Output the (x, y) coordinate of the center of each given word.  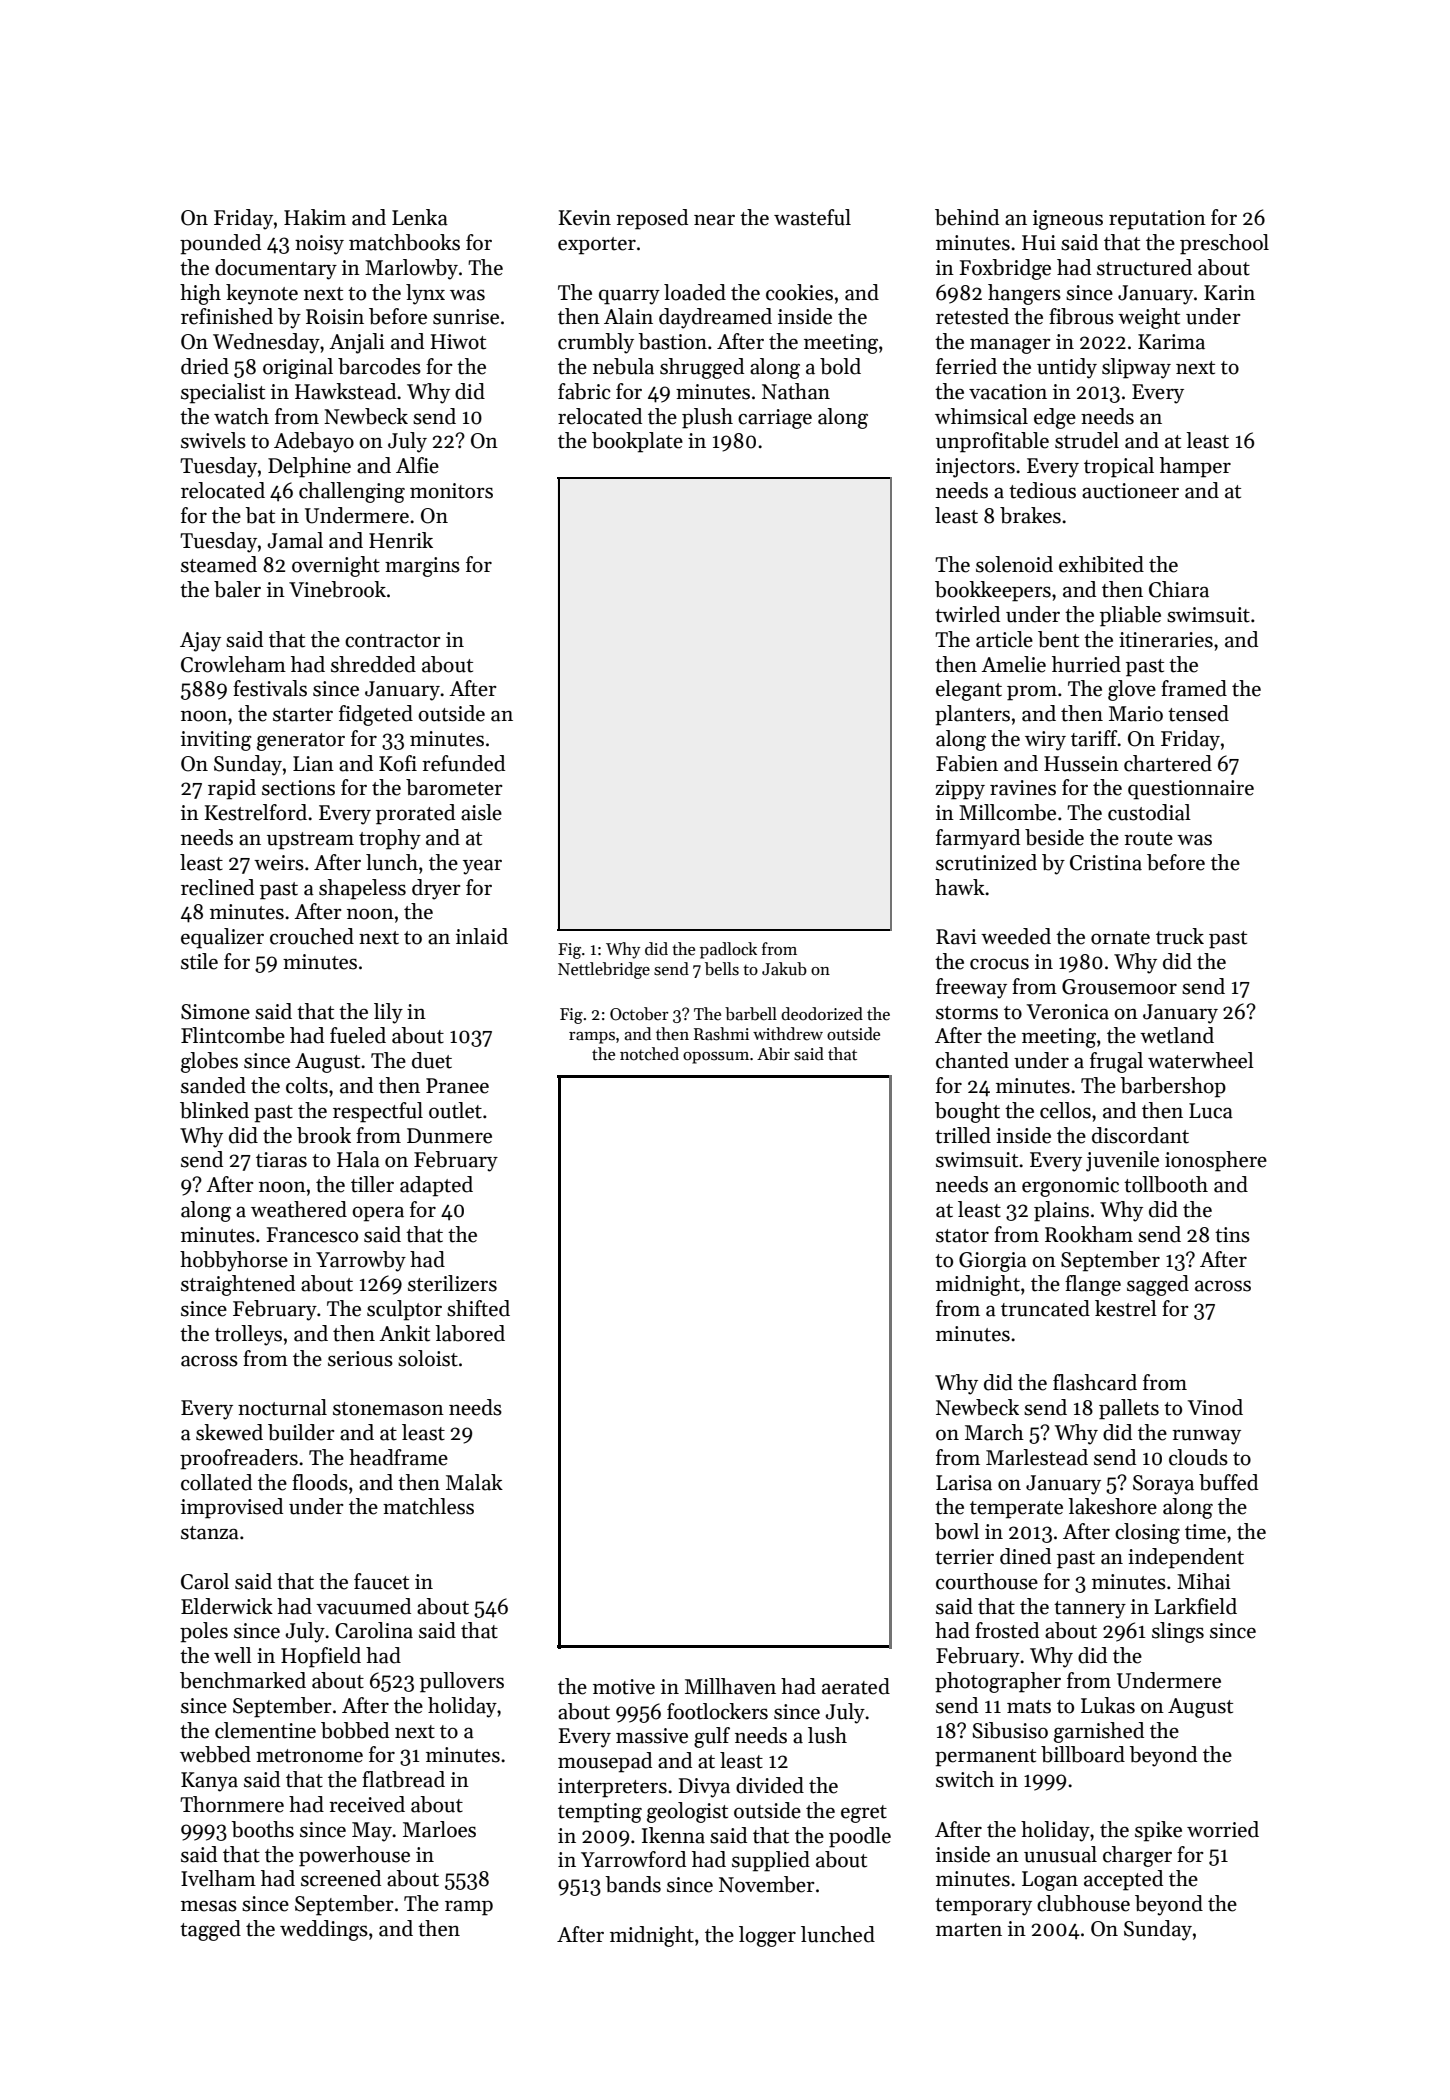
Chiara (1179, 589)
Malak (474, 1482)
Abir (773, 1054)
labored (470, 1333)
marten (969, 1930)
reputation (1157, 220)
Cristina (1106, 863)
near (714, 220)
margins (422, 567)
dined (1025, 1556)
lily (388, 1013)
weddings (324, 1930)
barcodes (379, 366)
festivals (270, 688)
